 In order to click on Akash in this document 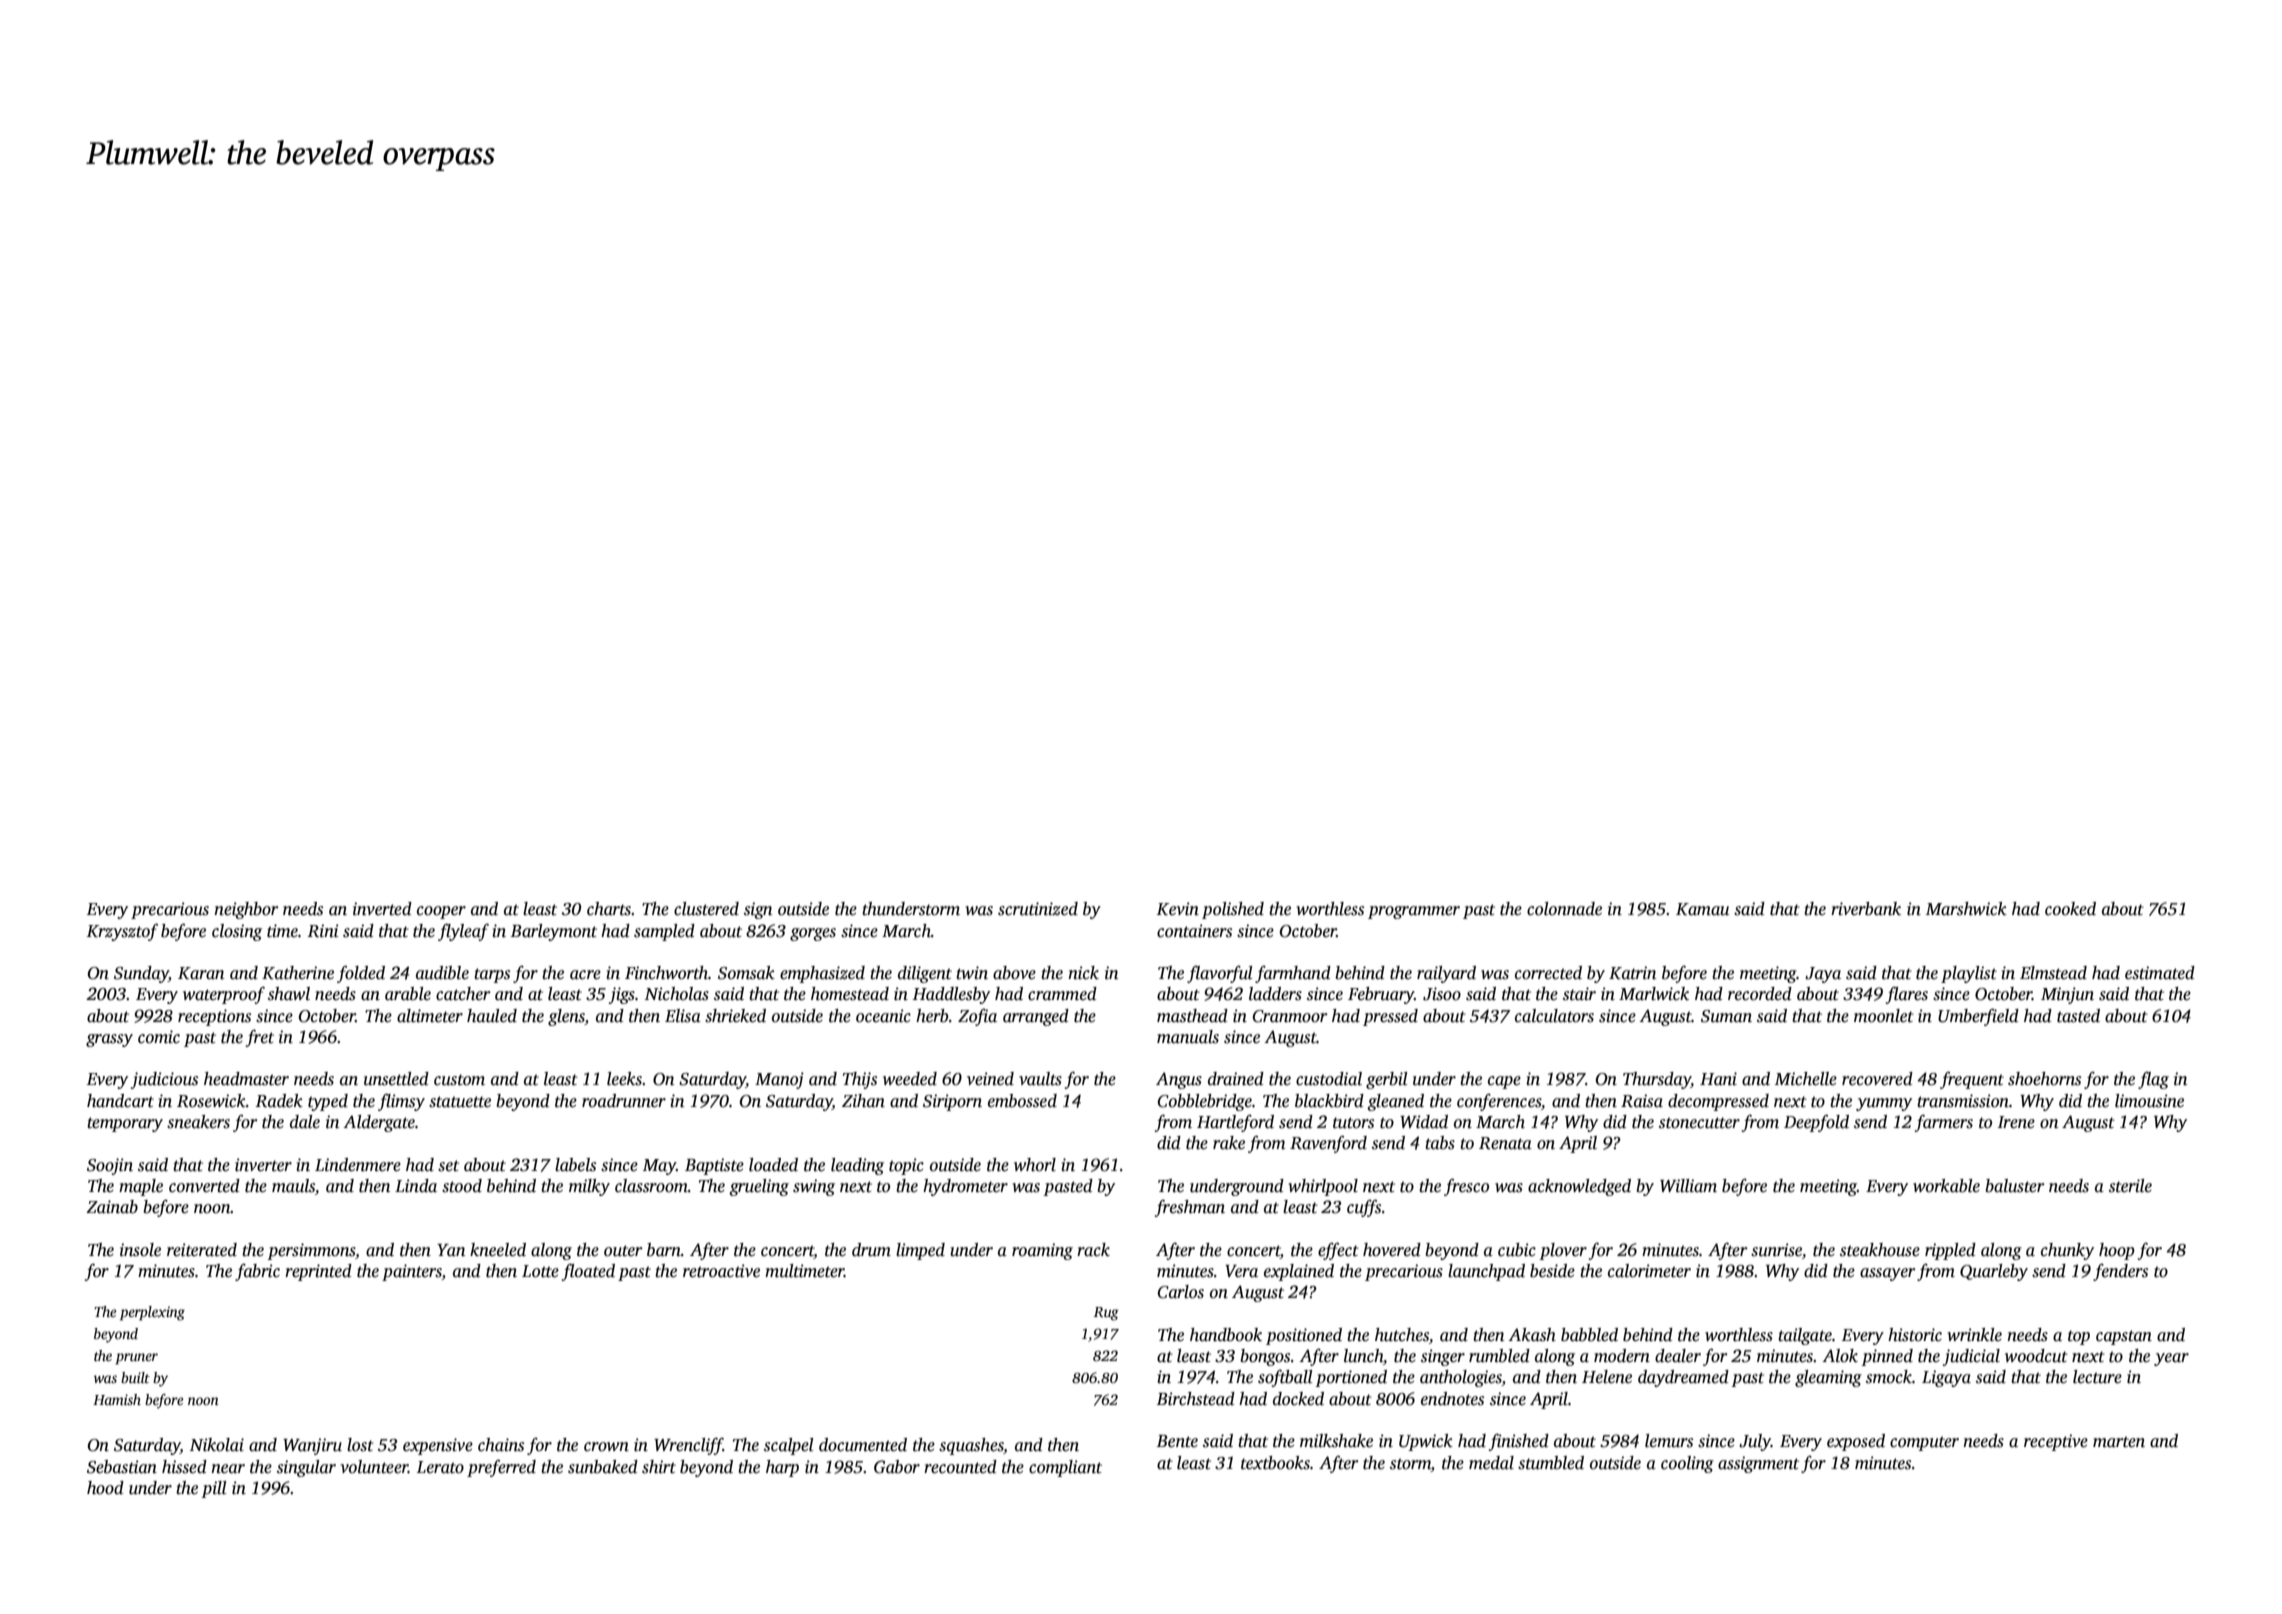, I will do `click(1532, 1335)`.
